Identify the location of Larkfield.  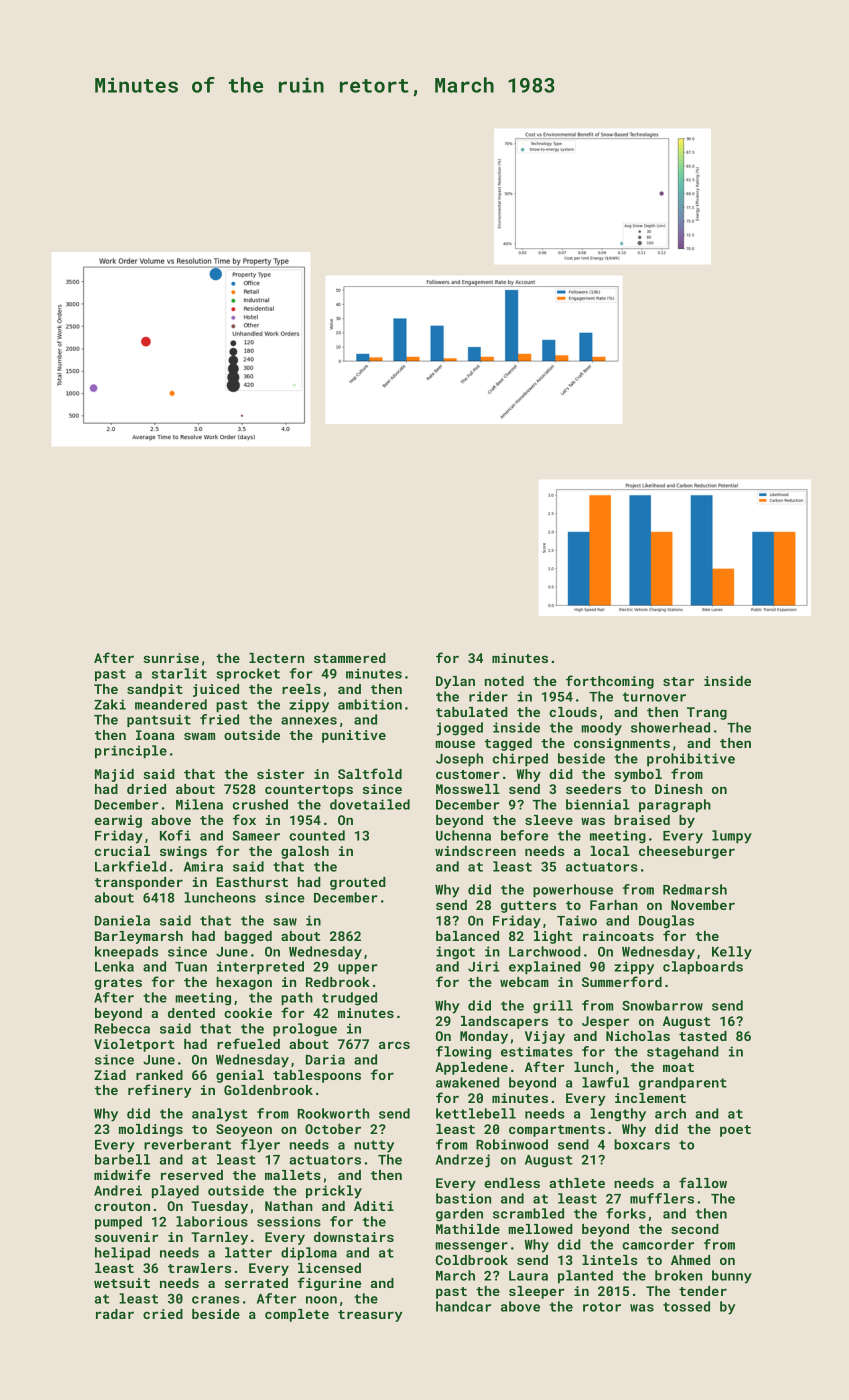
(130, 866).
